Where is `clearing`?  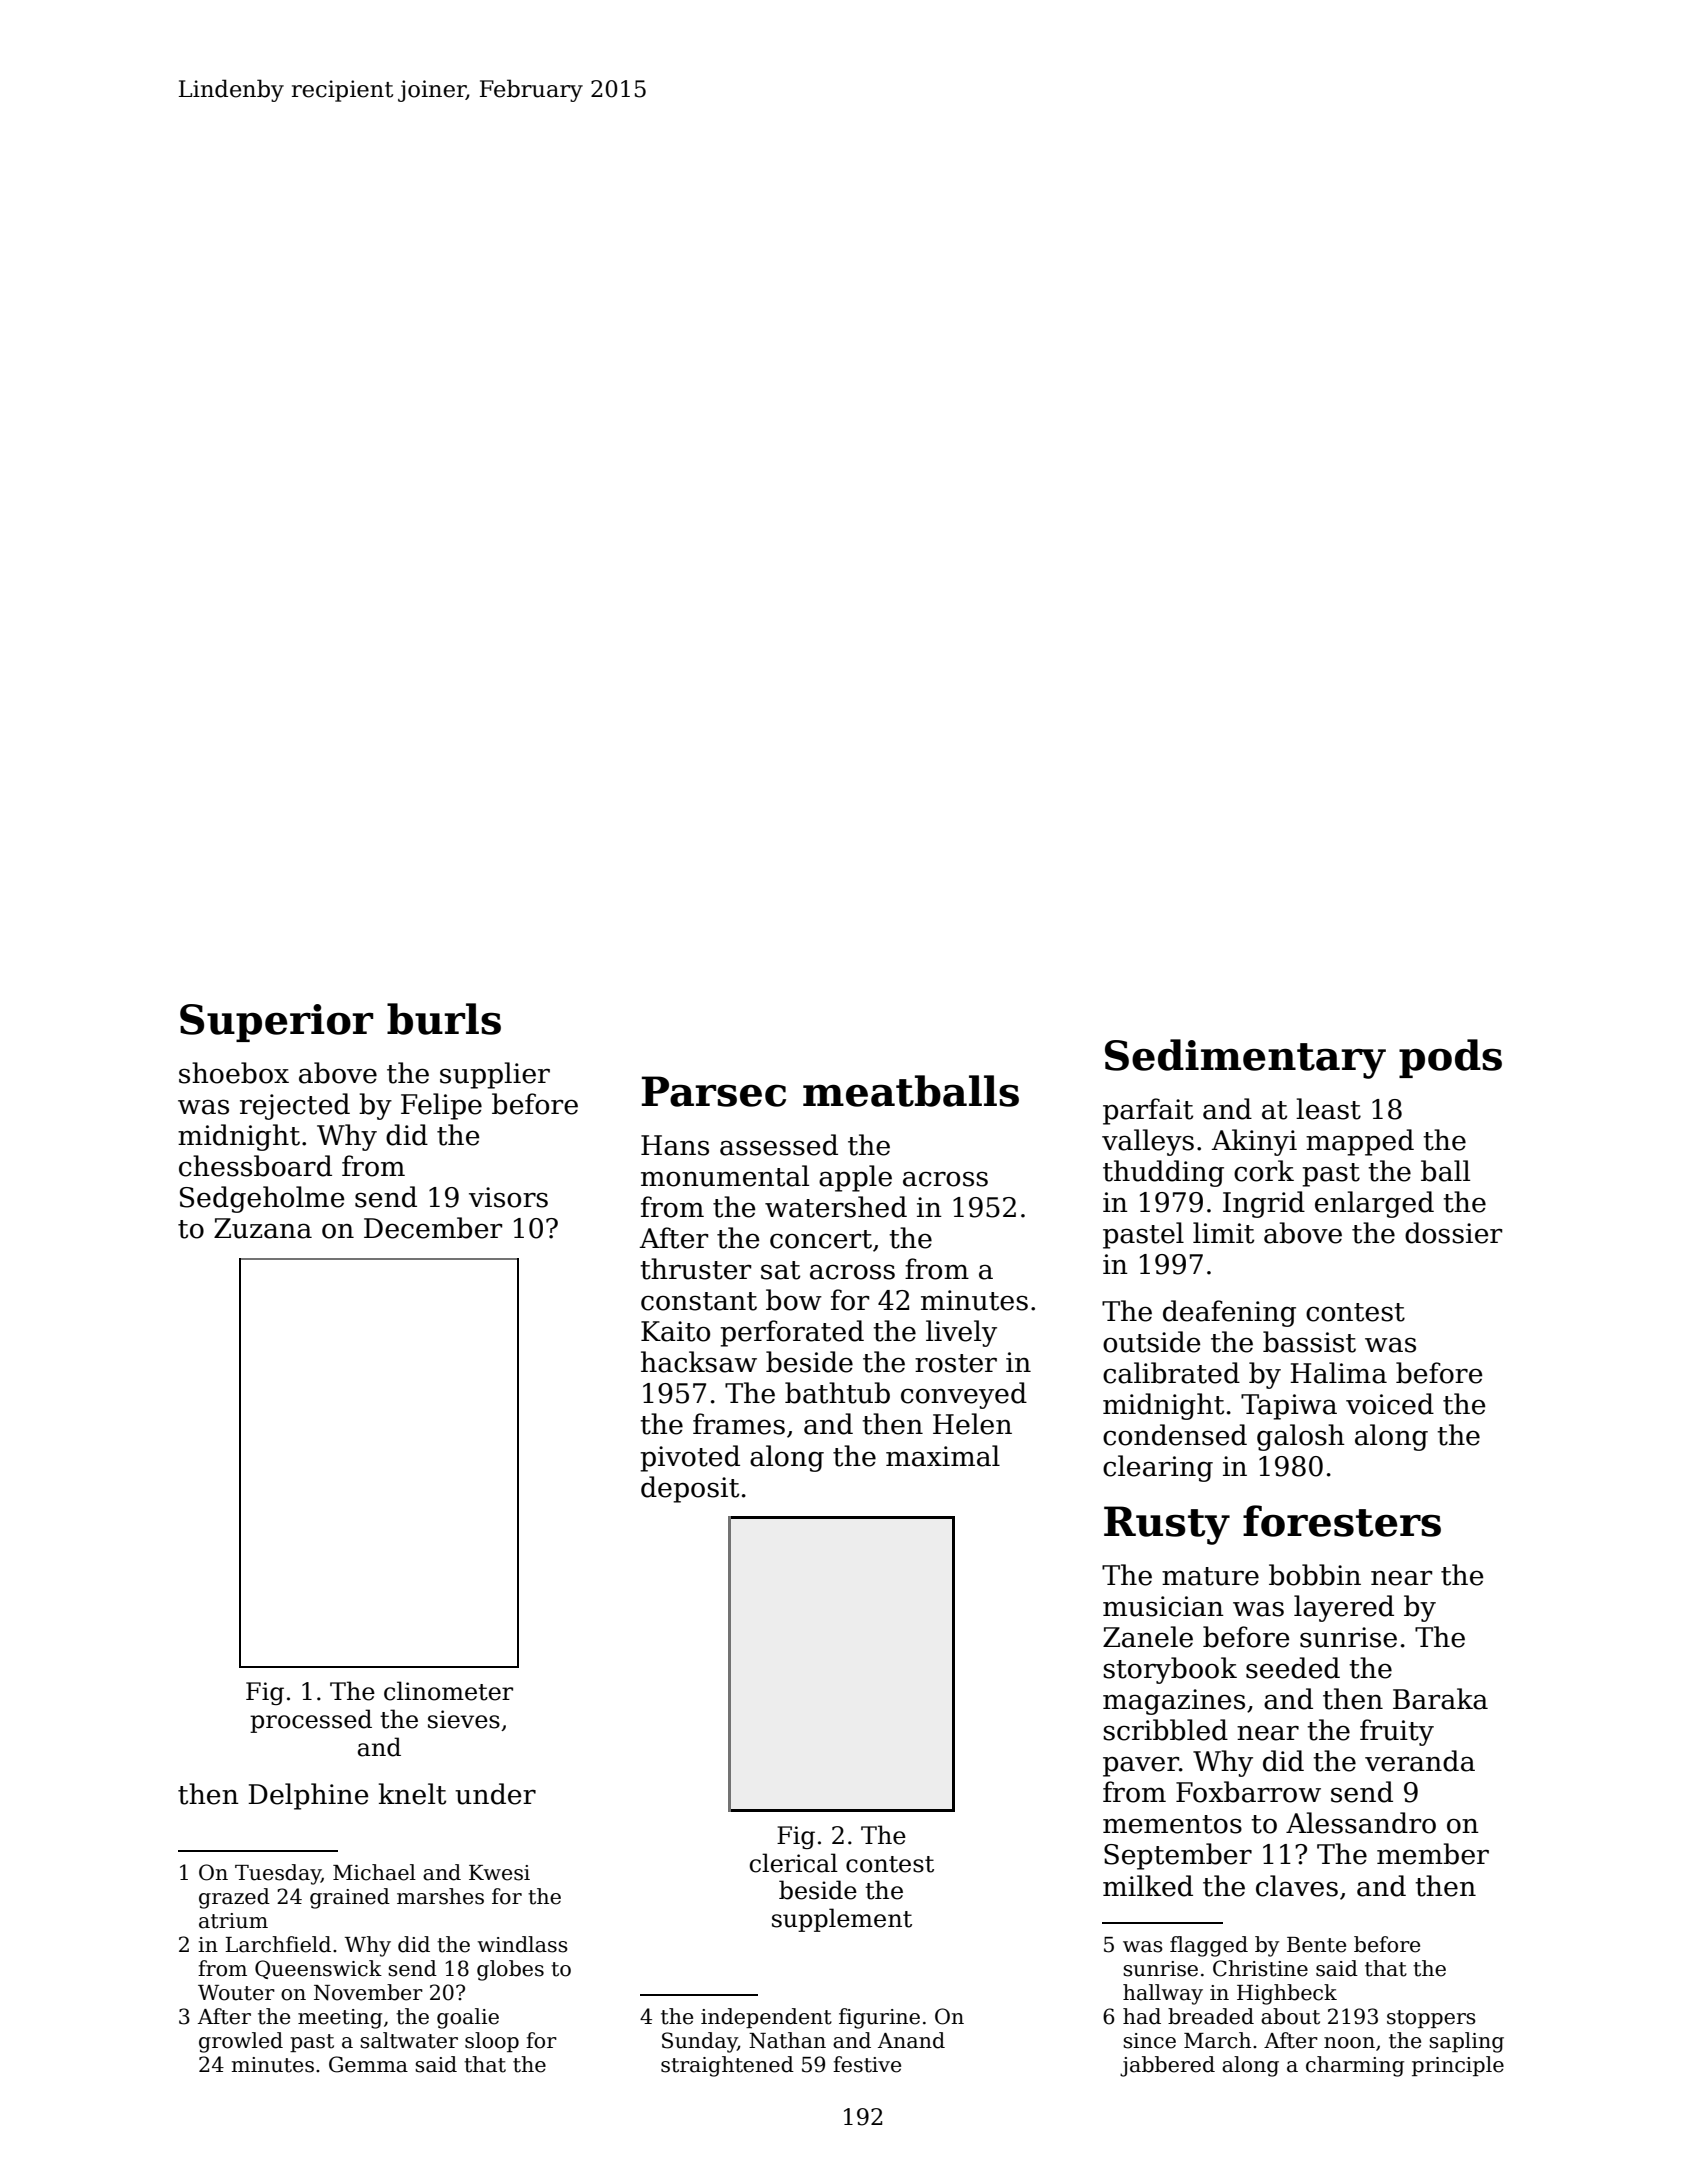
clearing is located at coordinates (1158, 1468).
